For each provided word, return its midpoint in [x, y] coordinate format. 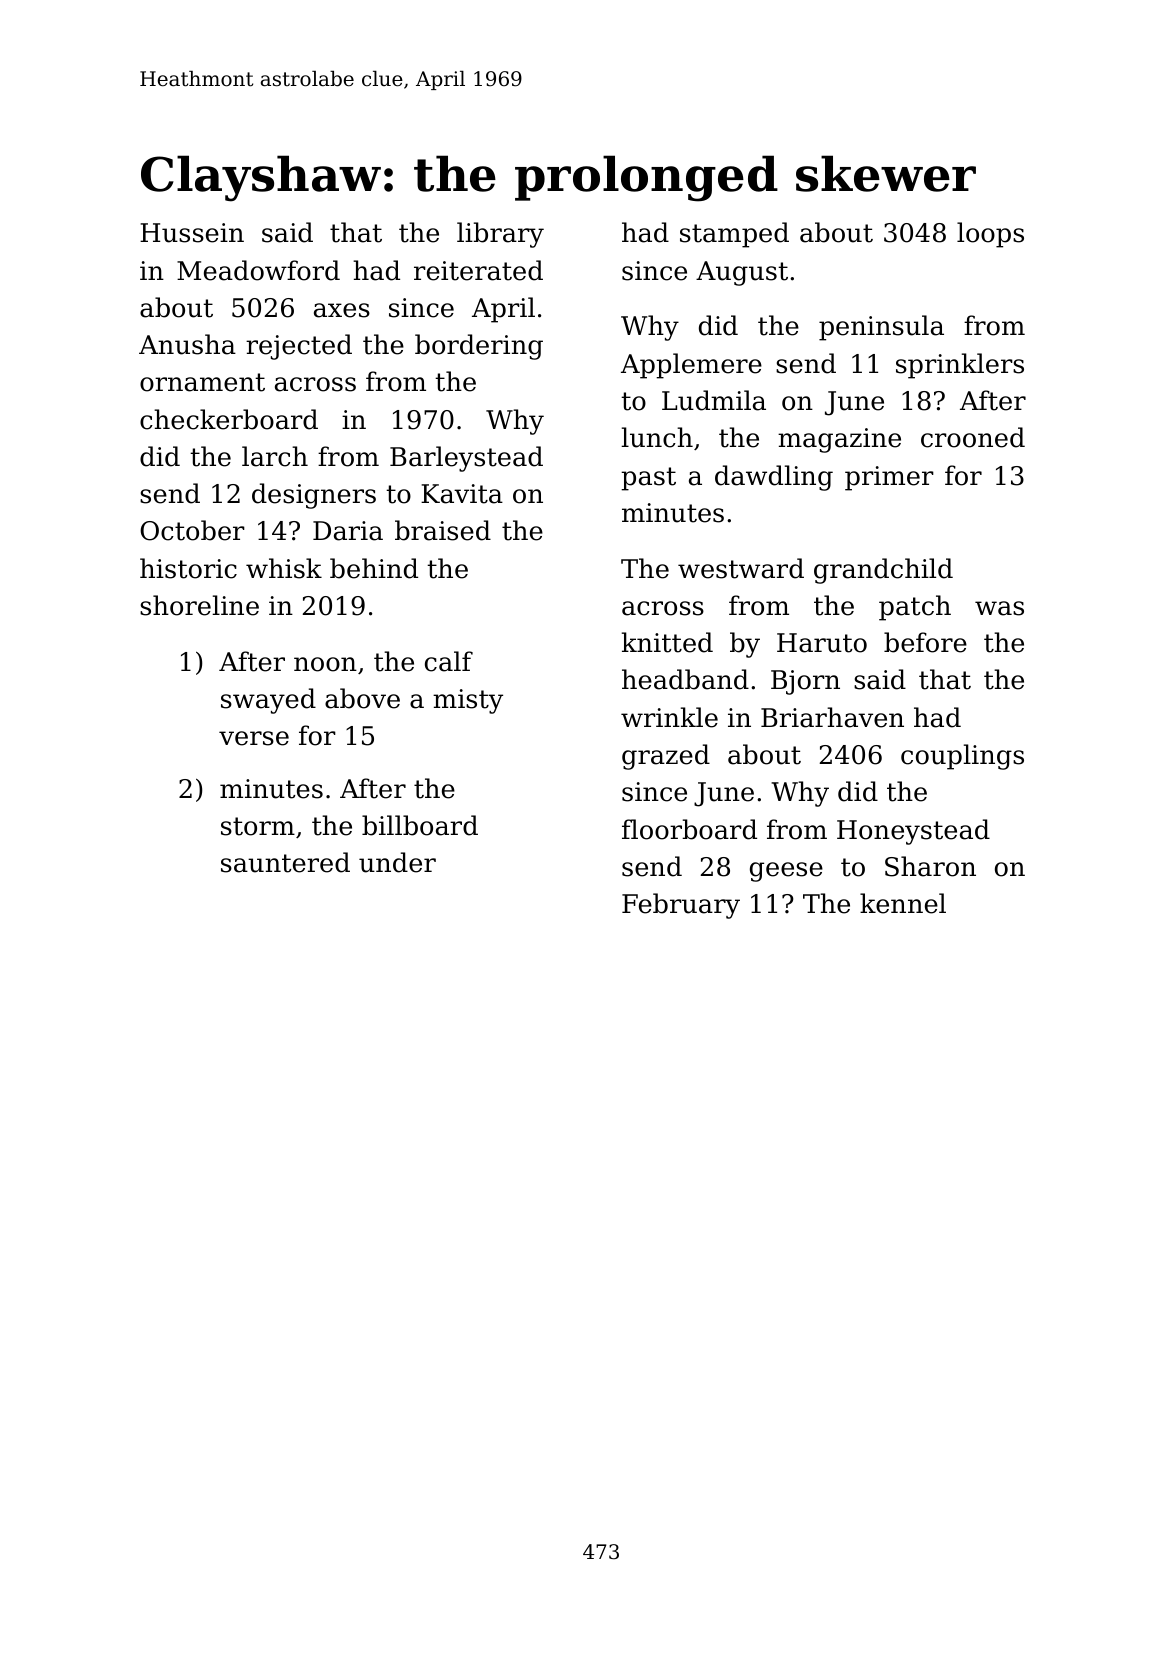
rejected [299, 347]
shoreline [199, 605]
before [925, 642]
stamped [734, 235]
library [500, 235]
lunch [657, 437]
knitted [667, 642]
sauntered [285, 862]
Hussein [192, 233]
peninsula [881, 328]
